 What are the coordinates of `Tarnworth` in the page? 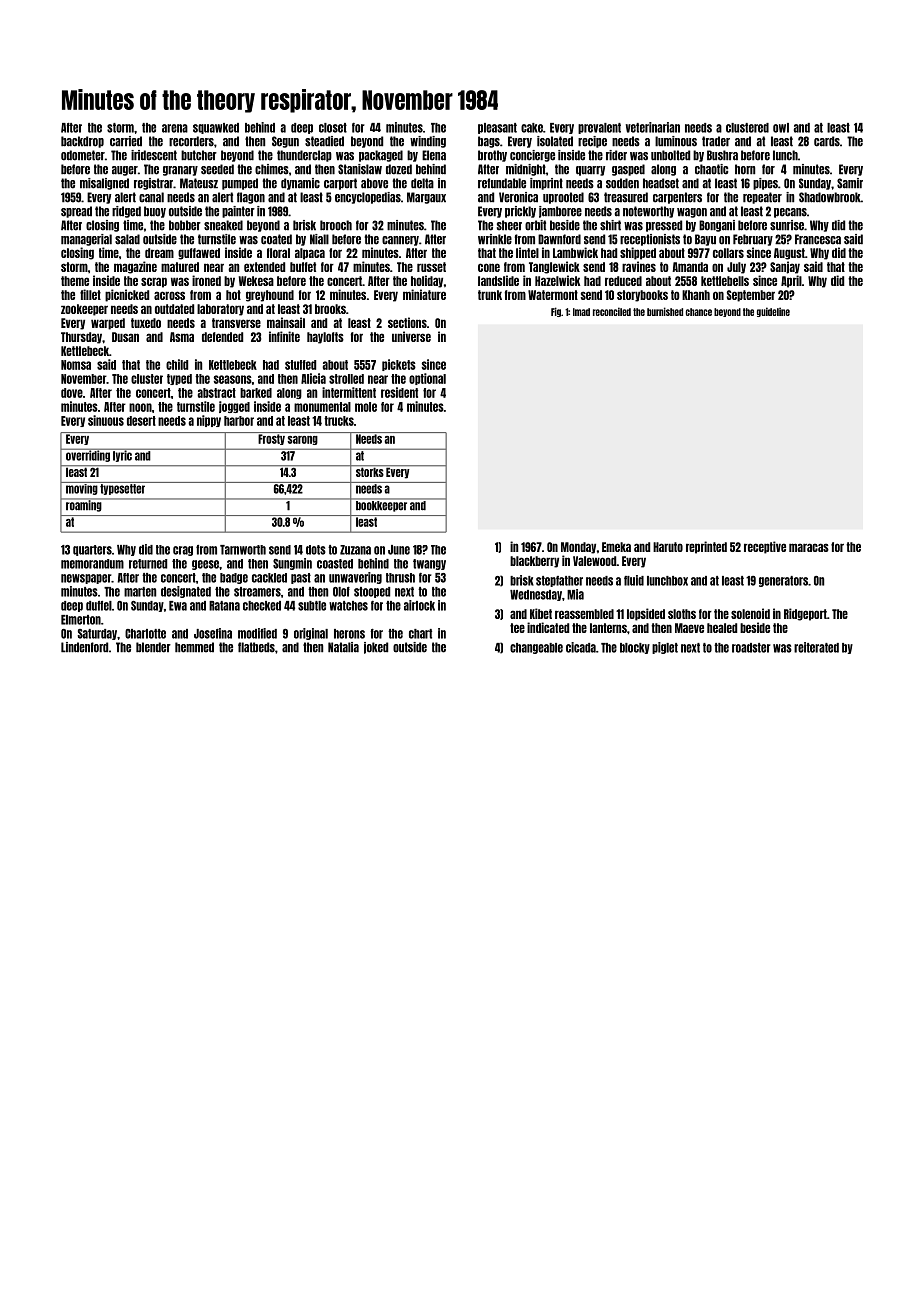 It's located at (243, 550).
